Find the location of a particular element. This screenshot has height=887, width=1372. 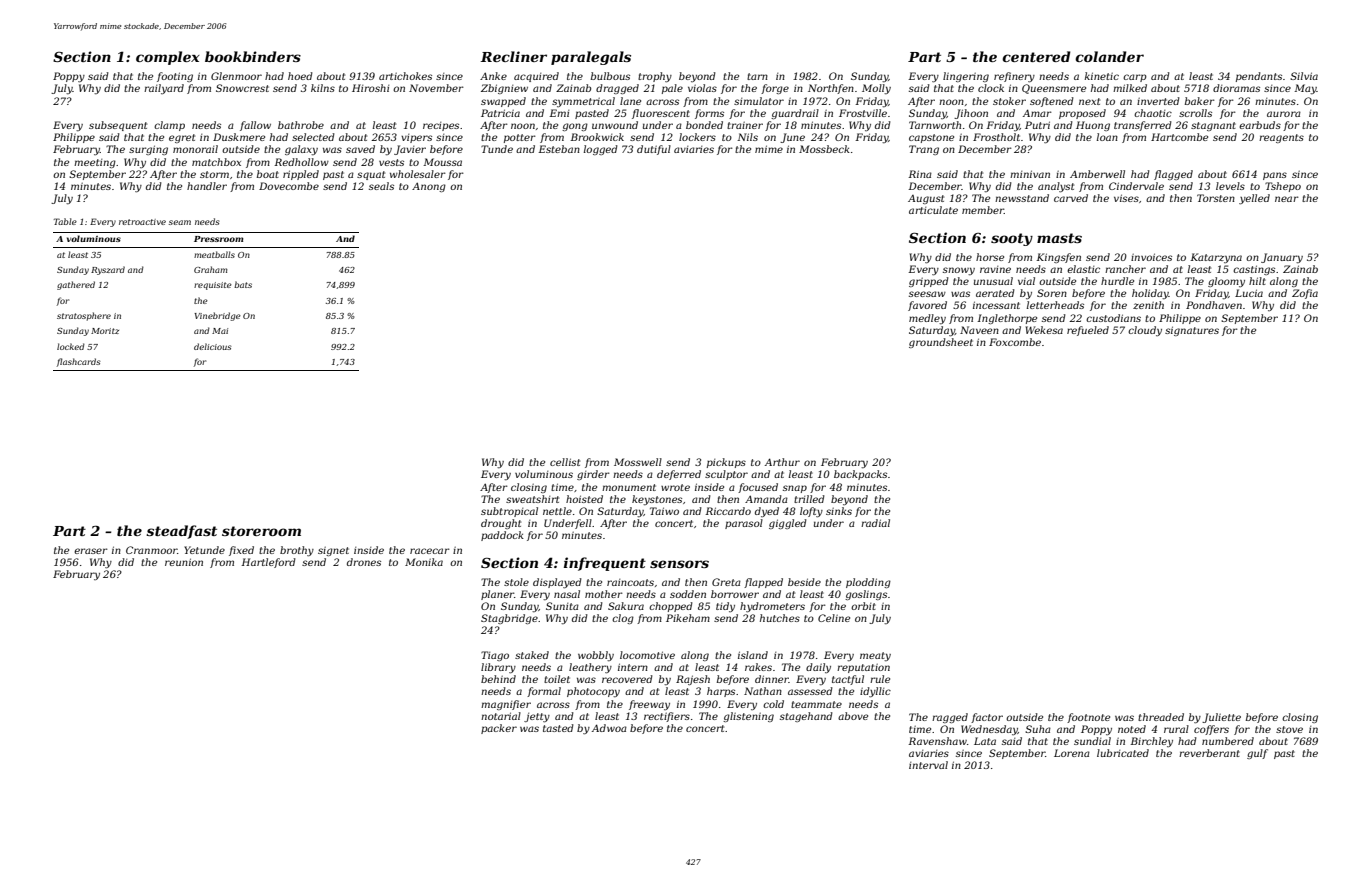

packer is located at coordinates (499, 729).
